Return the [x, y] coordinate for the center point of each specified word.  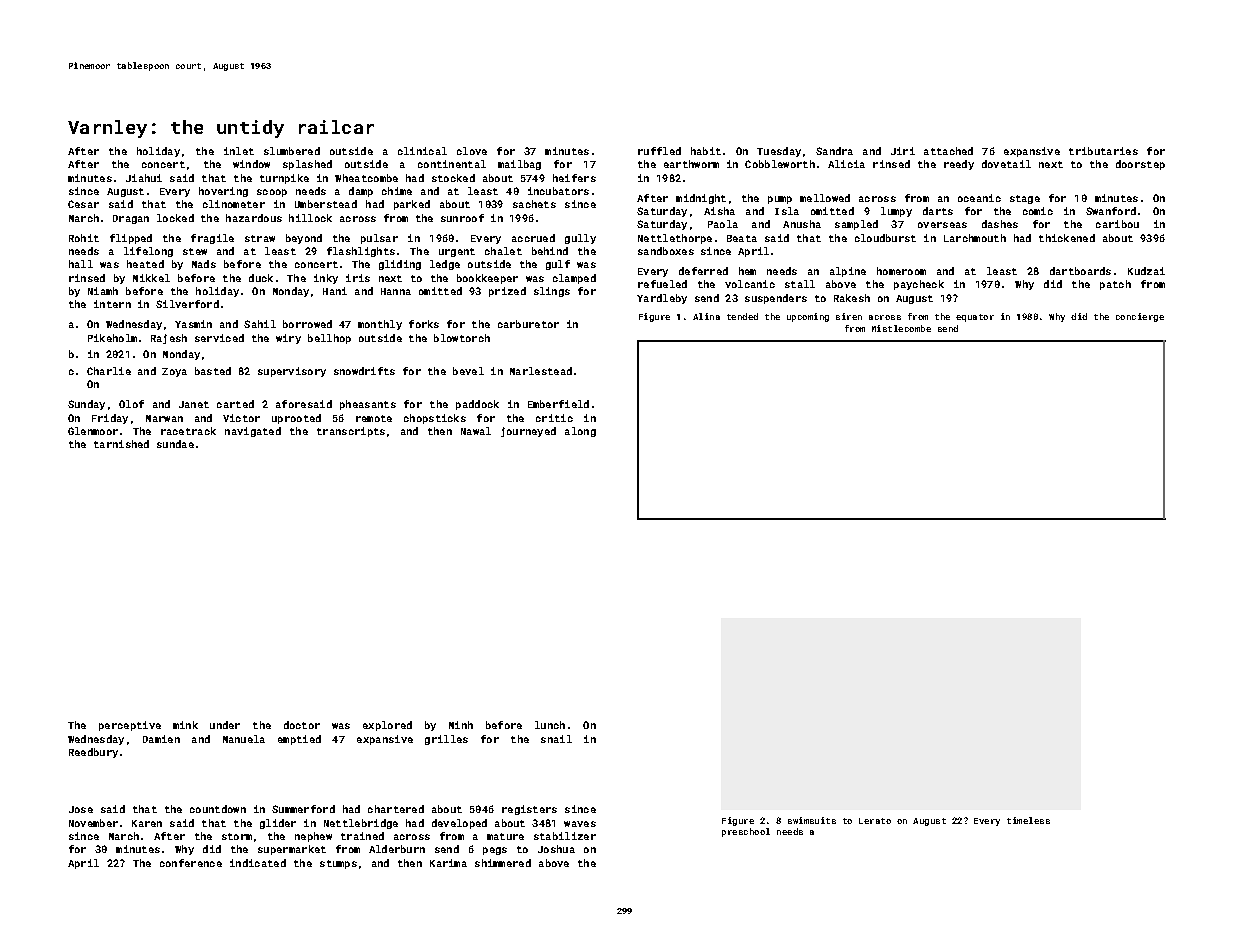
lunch [550, 725]
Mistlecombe [901, 328]
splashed [307, 165]
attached [948, 151]
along [580, 432]
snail [556, 739]
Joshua [556, 849]
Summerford [303, 809]
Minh [461, 725]
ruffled [659, 151]
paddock [477, 405]
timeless [1028, 820]
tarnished [121, 444]
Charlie [109, 371]
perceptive [130, 726]
